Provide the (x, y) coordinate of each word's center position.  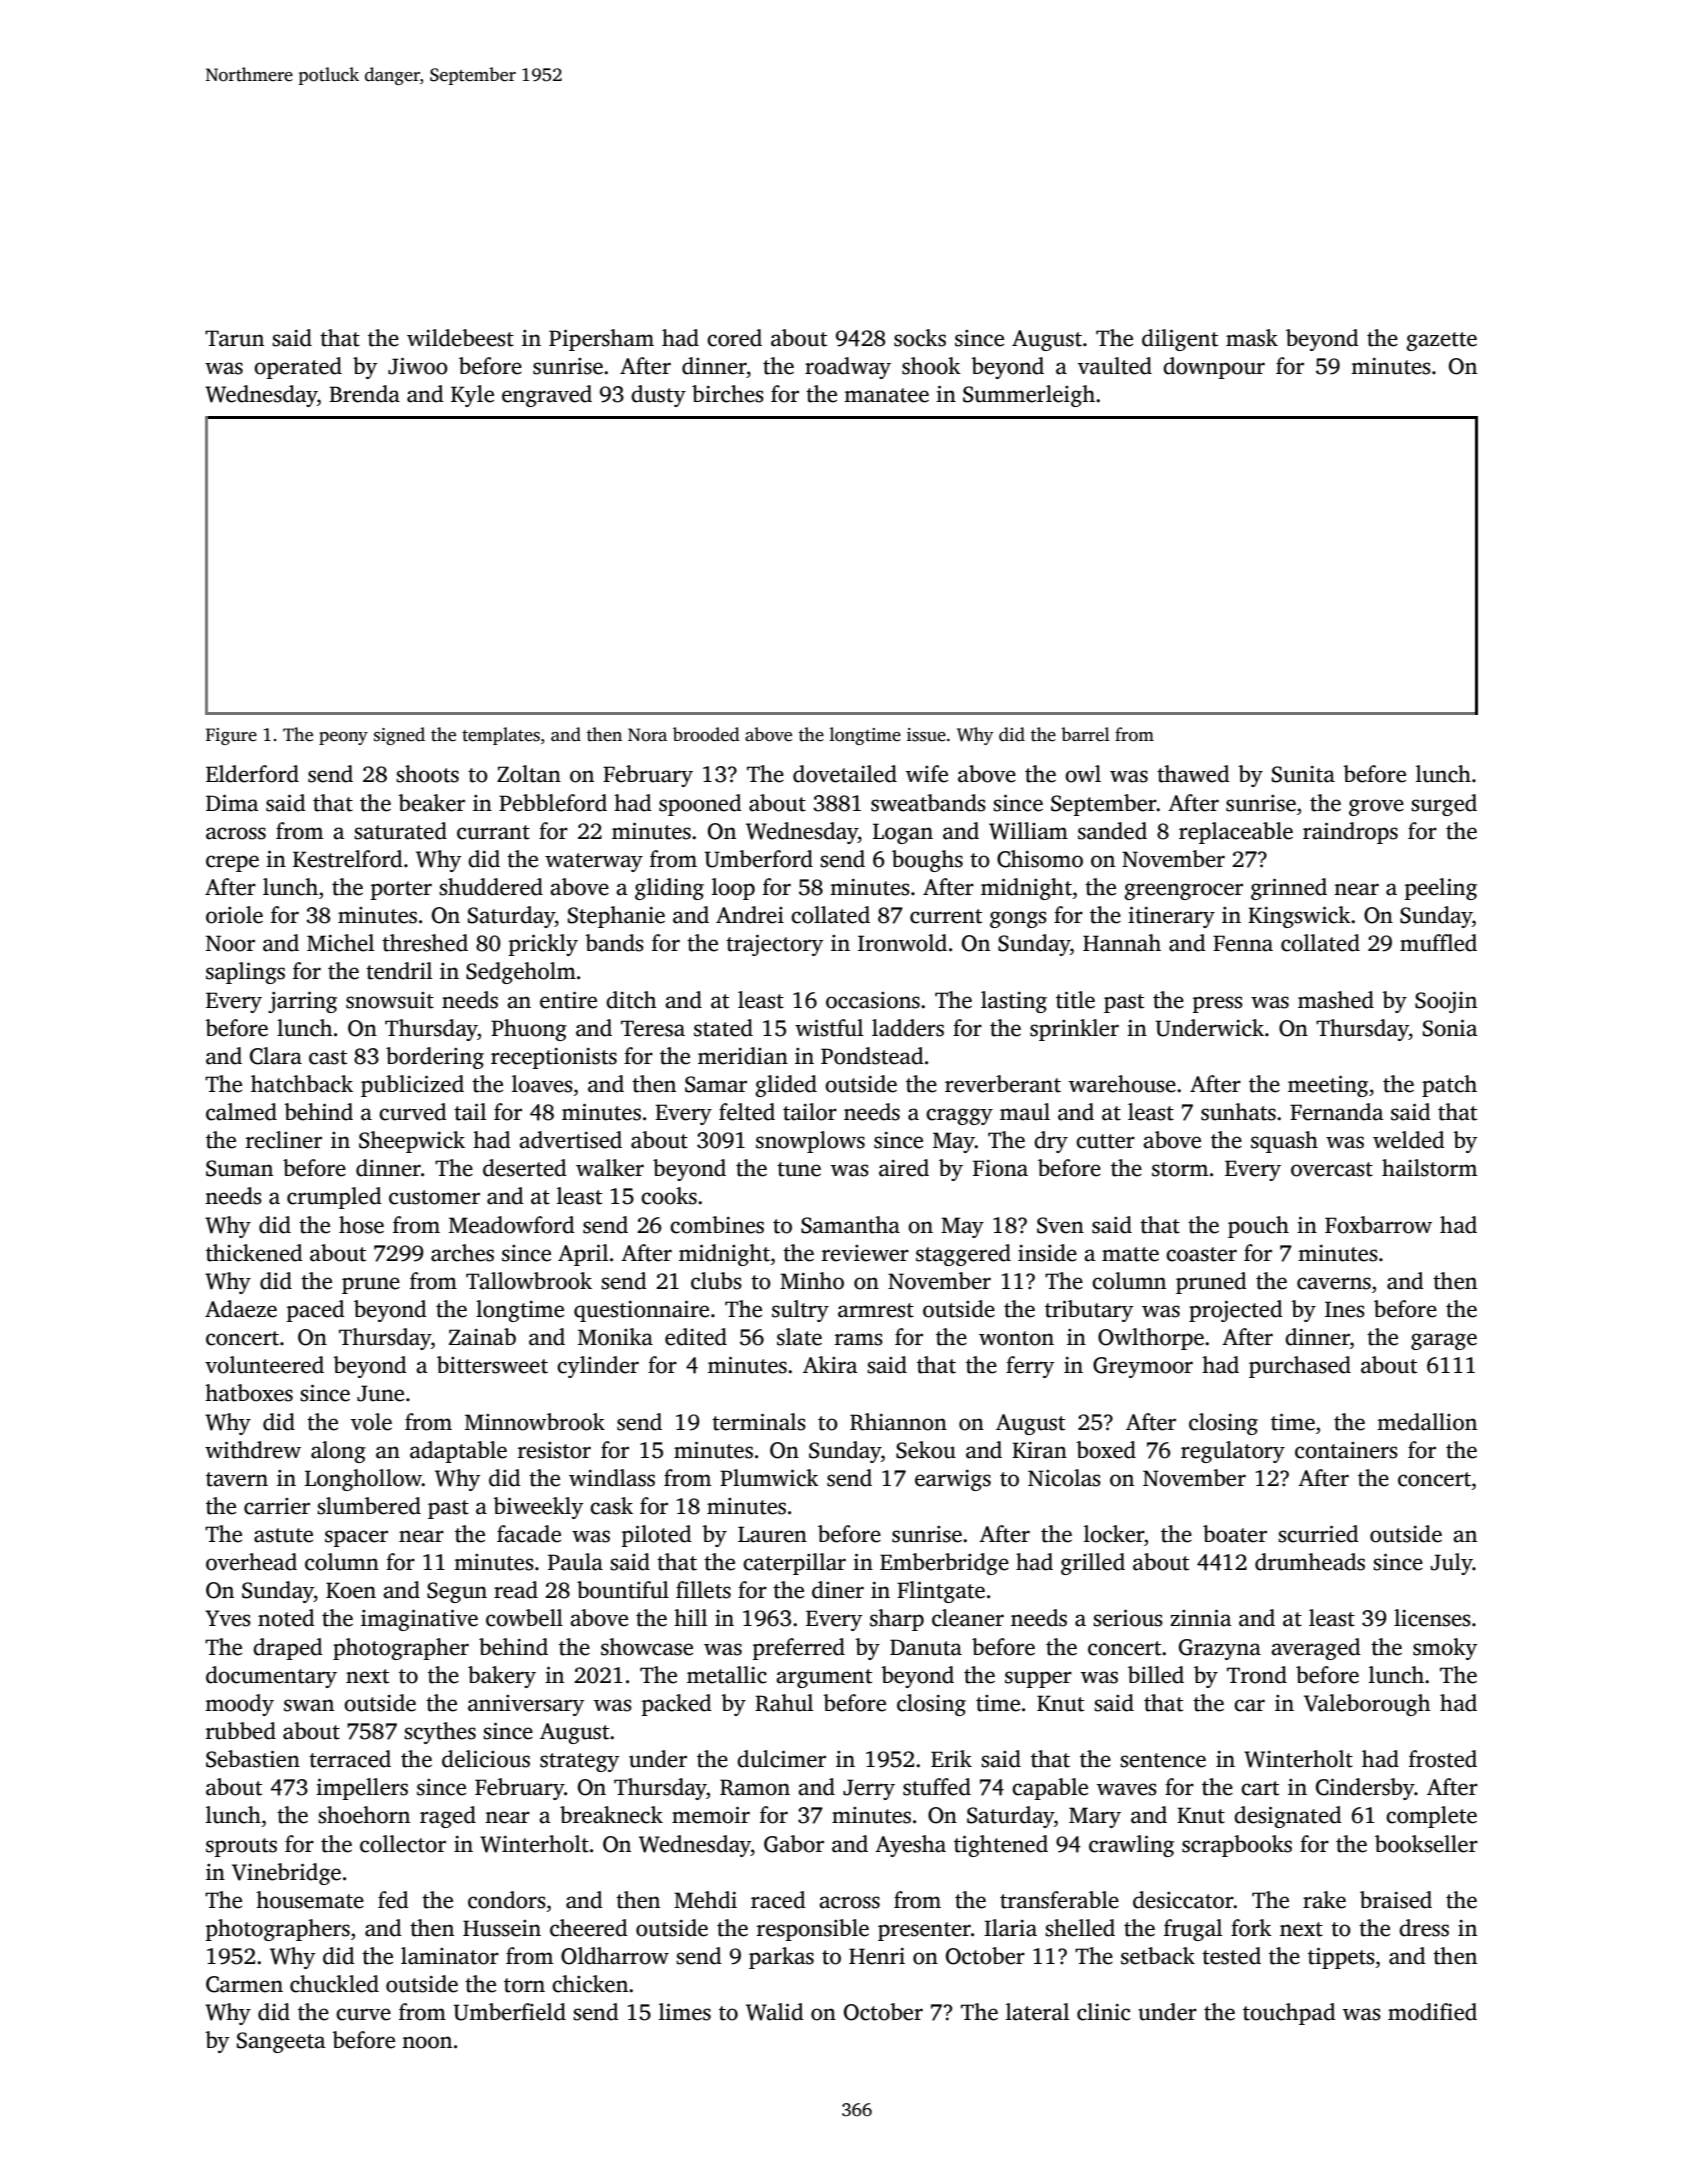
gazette (1441, 341)
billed (1156, 1675)
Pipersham (601, 340)
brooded (706, 734)
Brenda (364, 394)
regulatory (1233, 1452)
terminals (759, 1422)
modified (1432, 2012)
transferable (1059, 1900)
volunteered (264, 1365)
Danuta (926, 1647)
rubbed (241, 1731)
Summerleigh (1029, 396)
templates (501, 736)
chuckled (334, 1984)
